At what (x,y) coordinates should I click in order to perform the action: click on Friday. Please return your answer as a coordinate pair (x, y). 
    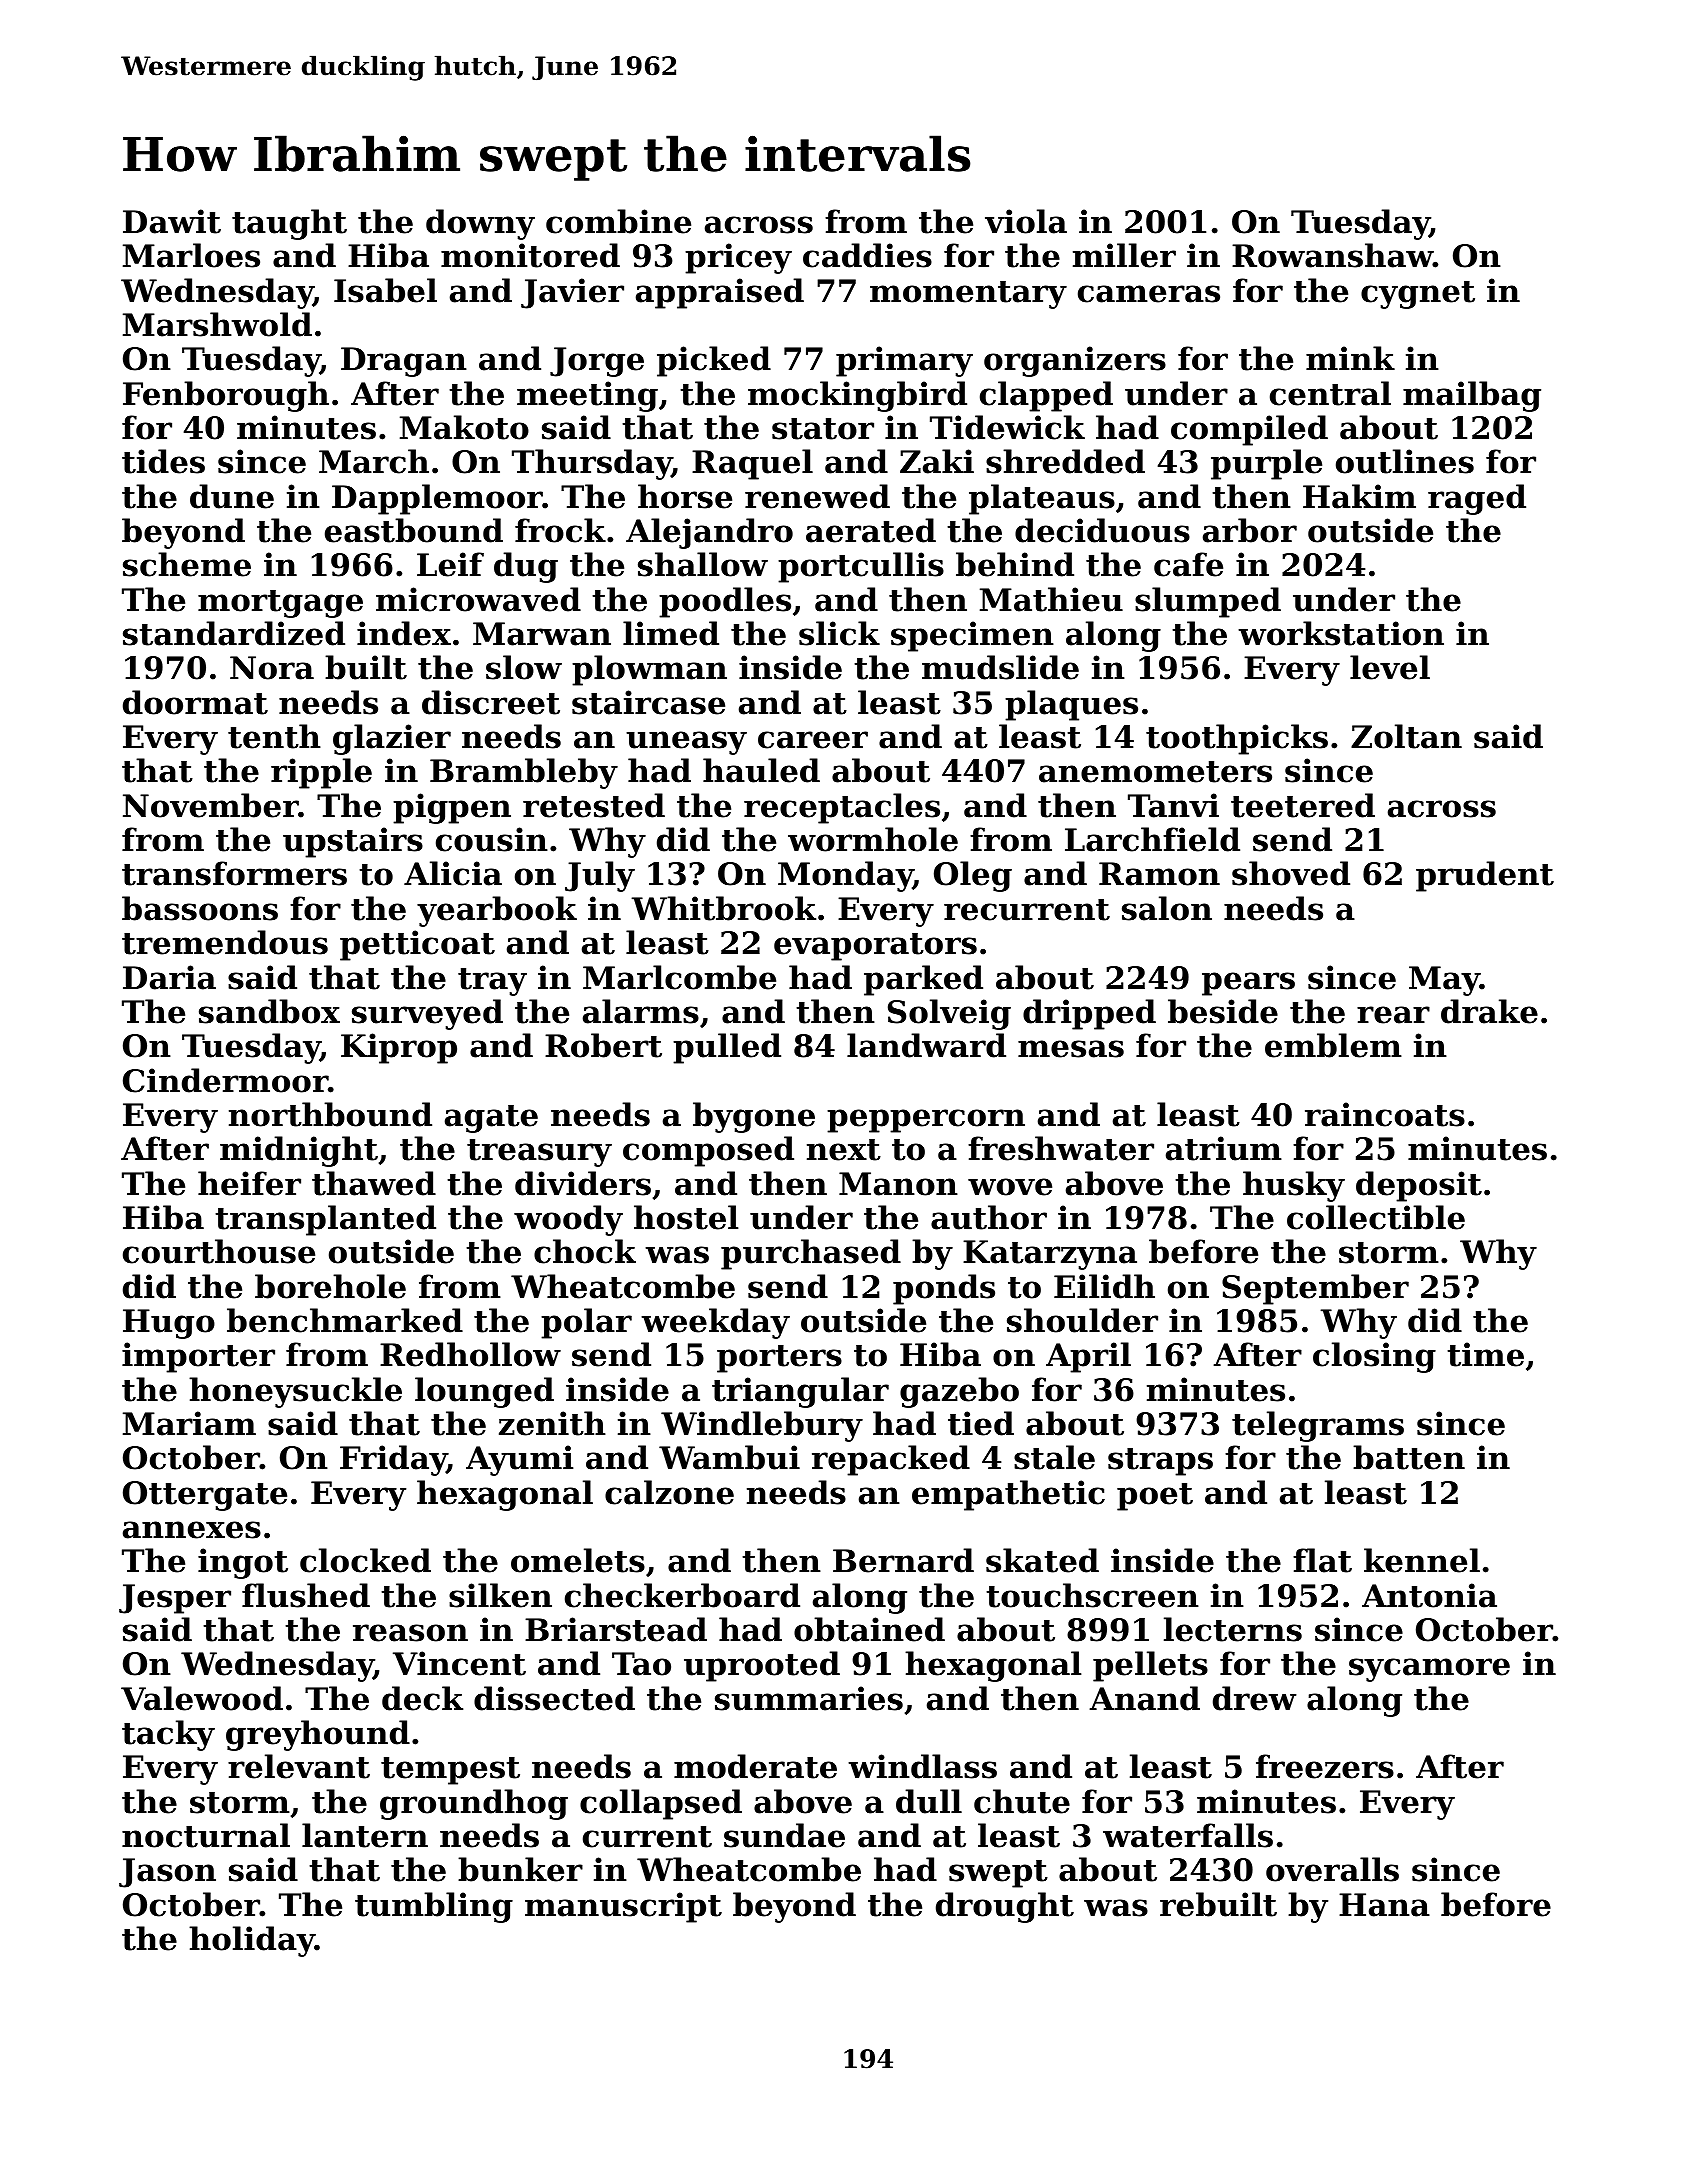
    Looking at the image, I should click on (393, 1460).
